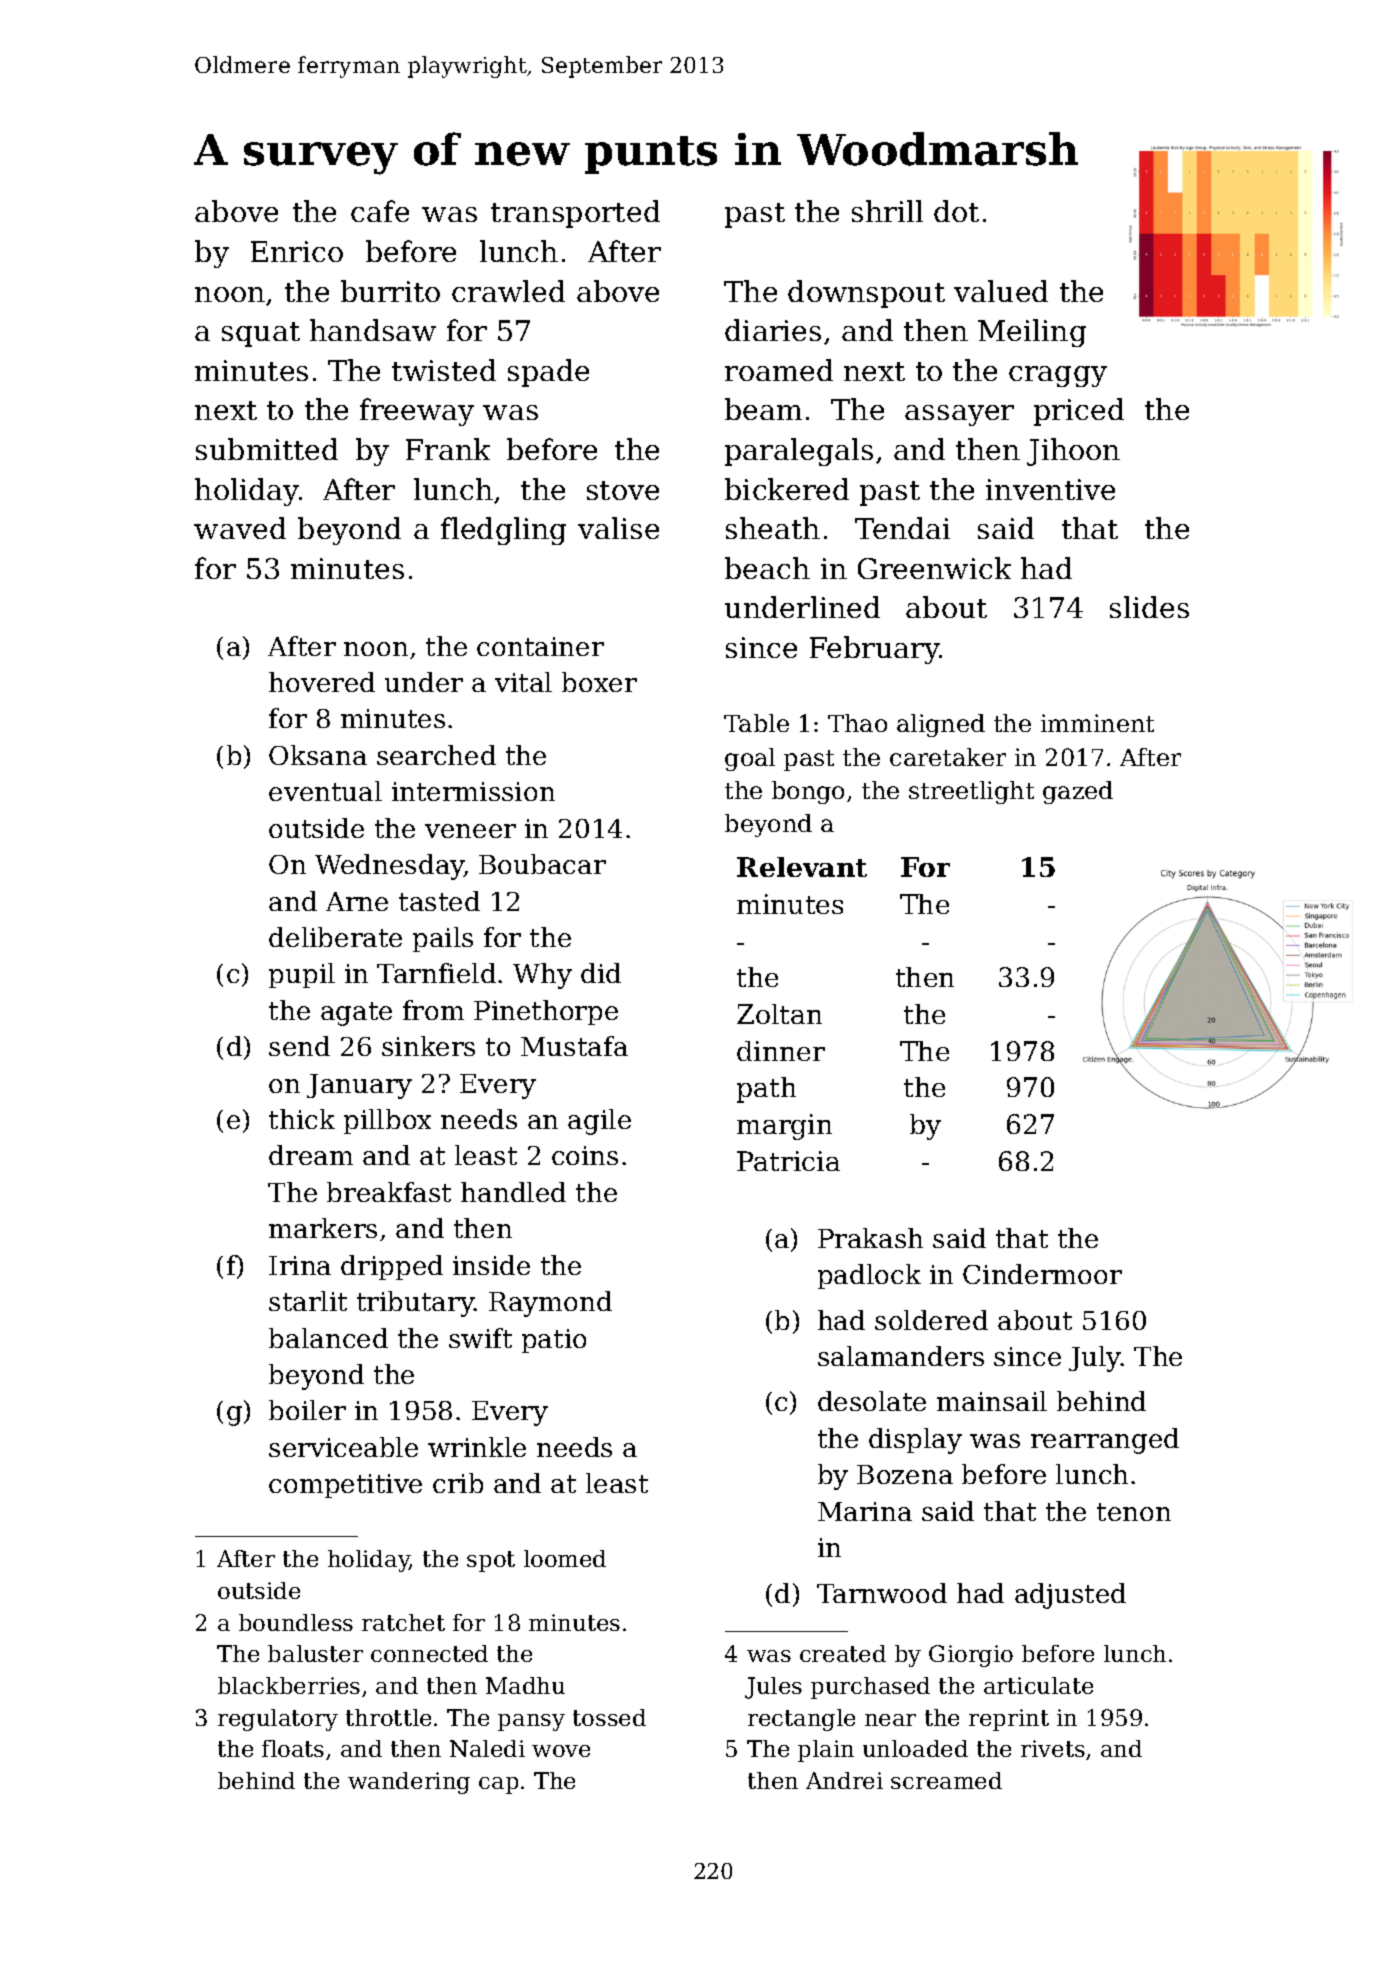 The width and height of the page is (1386, 1969). I want to click on screamed, so click(946, 1780).
